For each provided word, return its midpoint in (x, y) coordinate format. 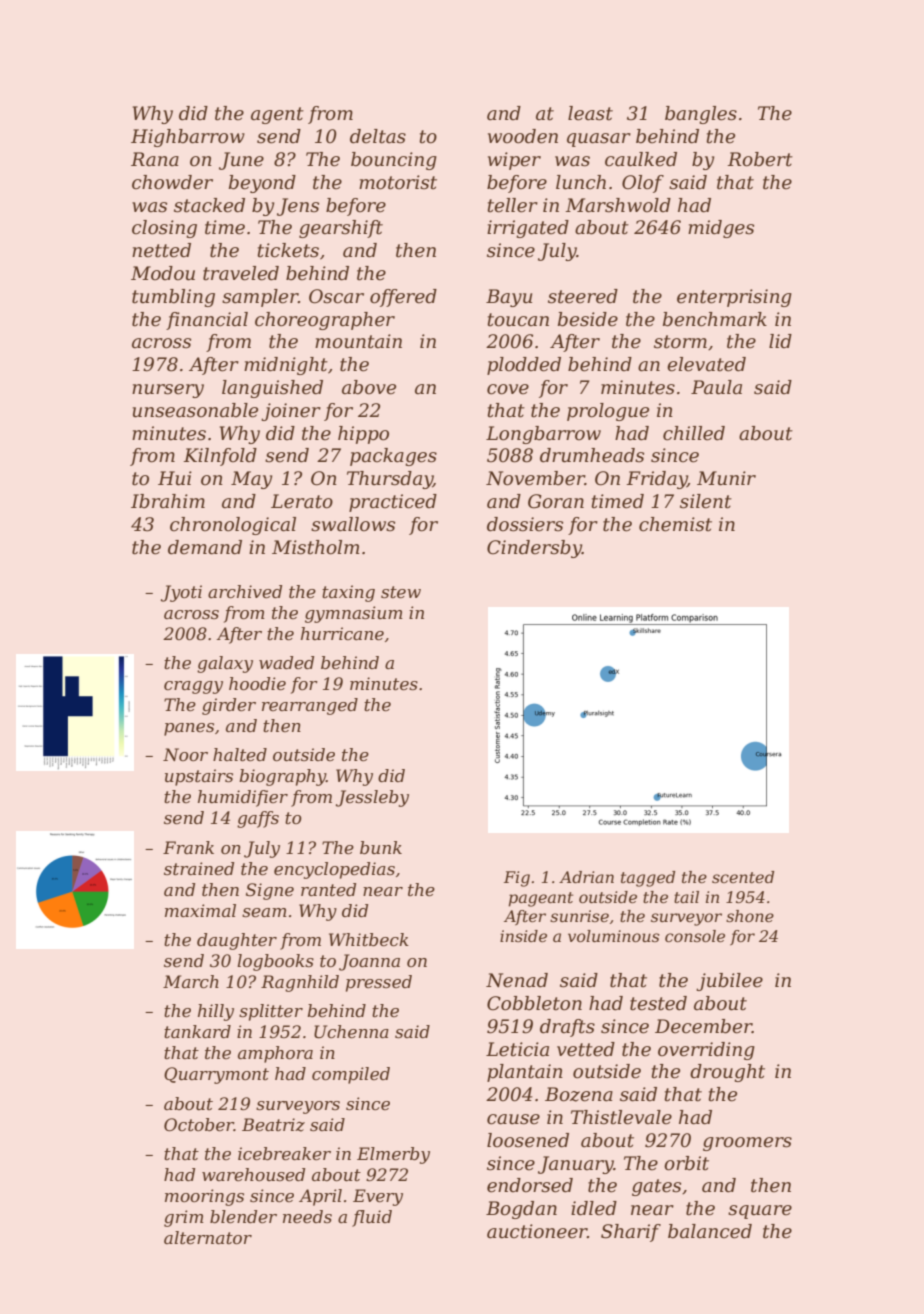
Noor (185, 754)
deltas (378, 136)
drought (727, 1073)
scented (743, 877)
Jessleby (372, 798)
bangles (701, 115)
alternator (208, 1237)
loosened (528, 1140)
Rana (155, 159)
